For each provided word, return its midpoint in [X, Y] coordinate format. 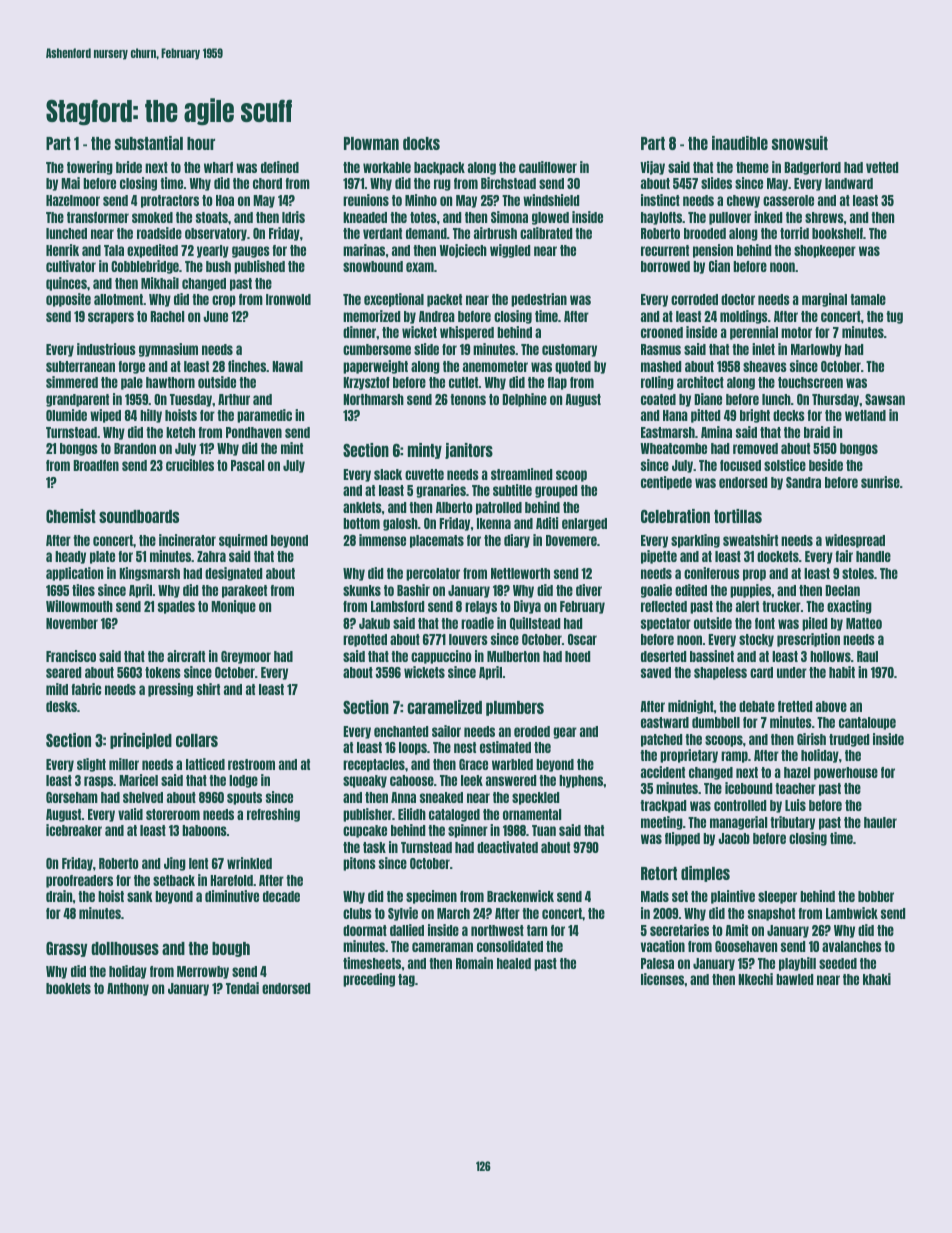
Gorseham [72, 797]
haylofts [661, 218]
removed [755, 448]
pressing [170, 690]
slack [388, 474]
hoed [577, 656]
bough [231, 949]
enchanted [401, 731]
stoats [212, 217]
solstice [785, 465]
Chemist [71, 516]
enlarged [584, 524]
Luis [795, 805]
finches [247, 366]
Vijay [652, 168]
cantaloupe [867, 723]
